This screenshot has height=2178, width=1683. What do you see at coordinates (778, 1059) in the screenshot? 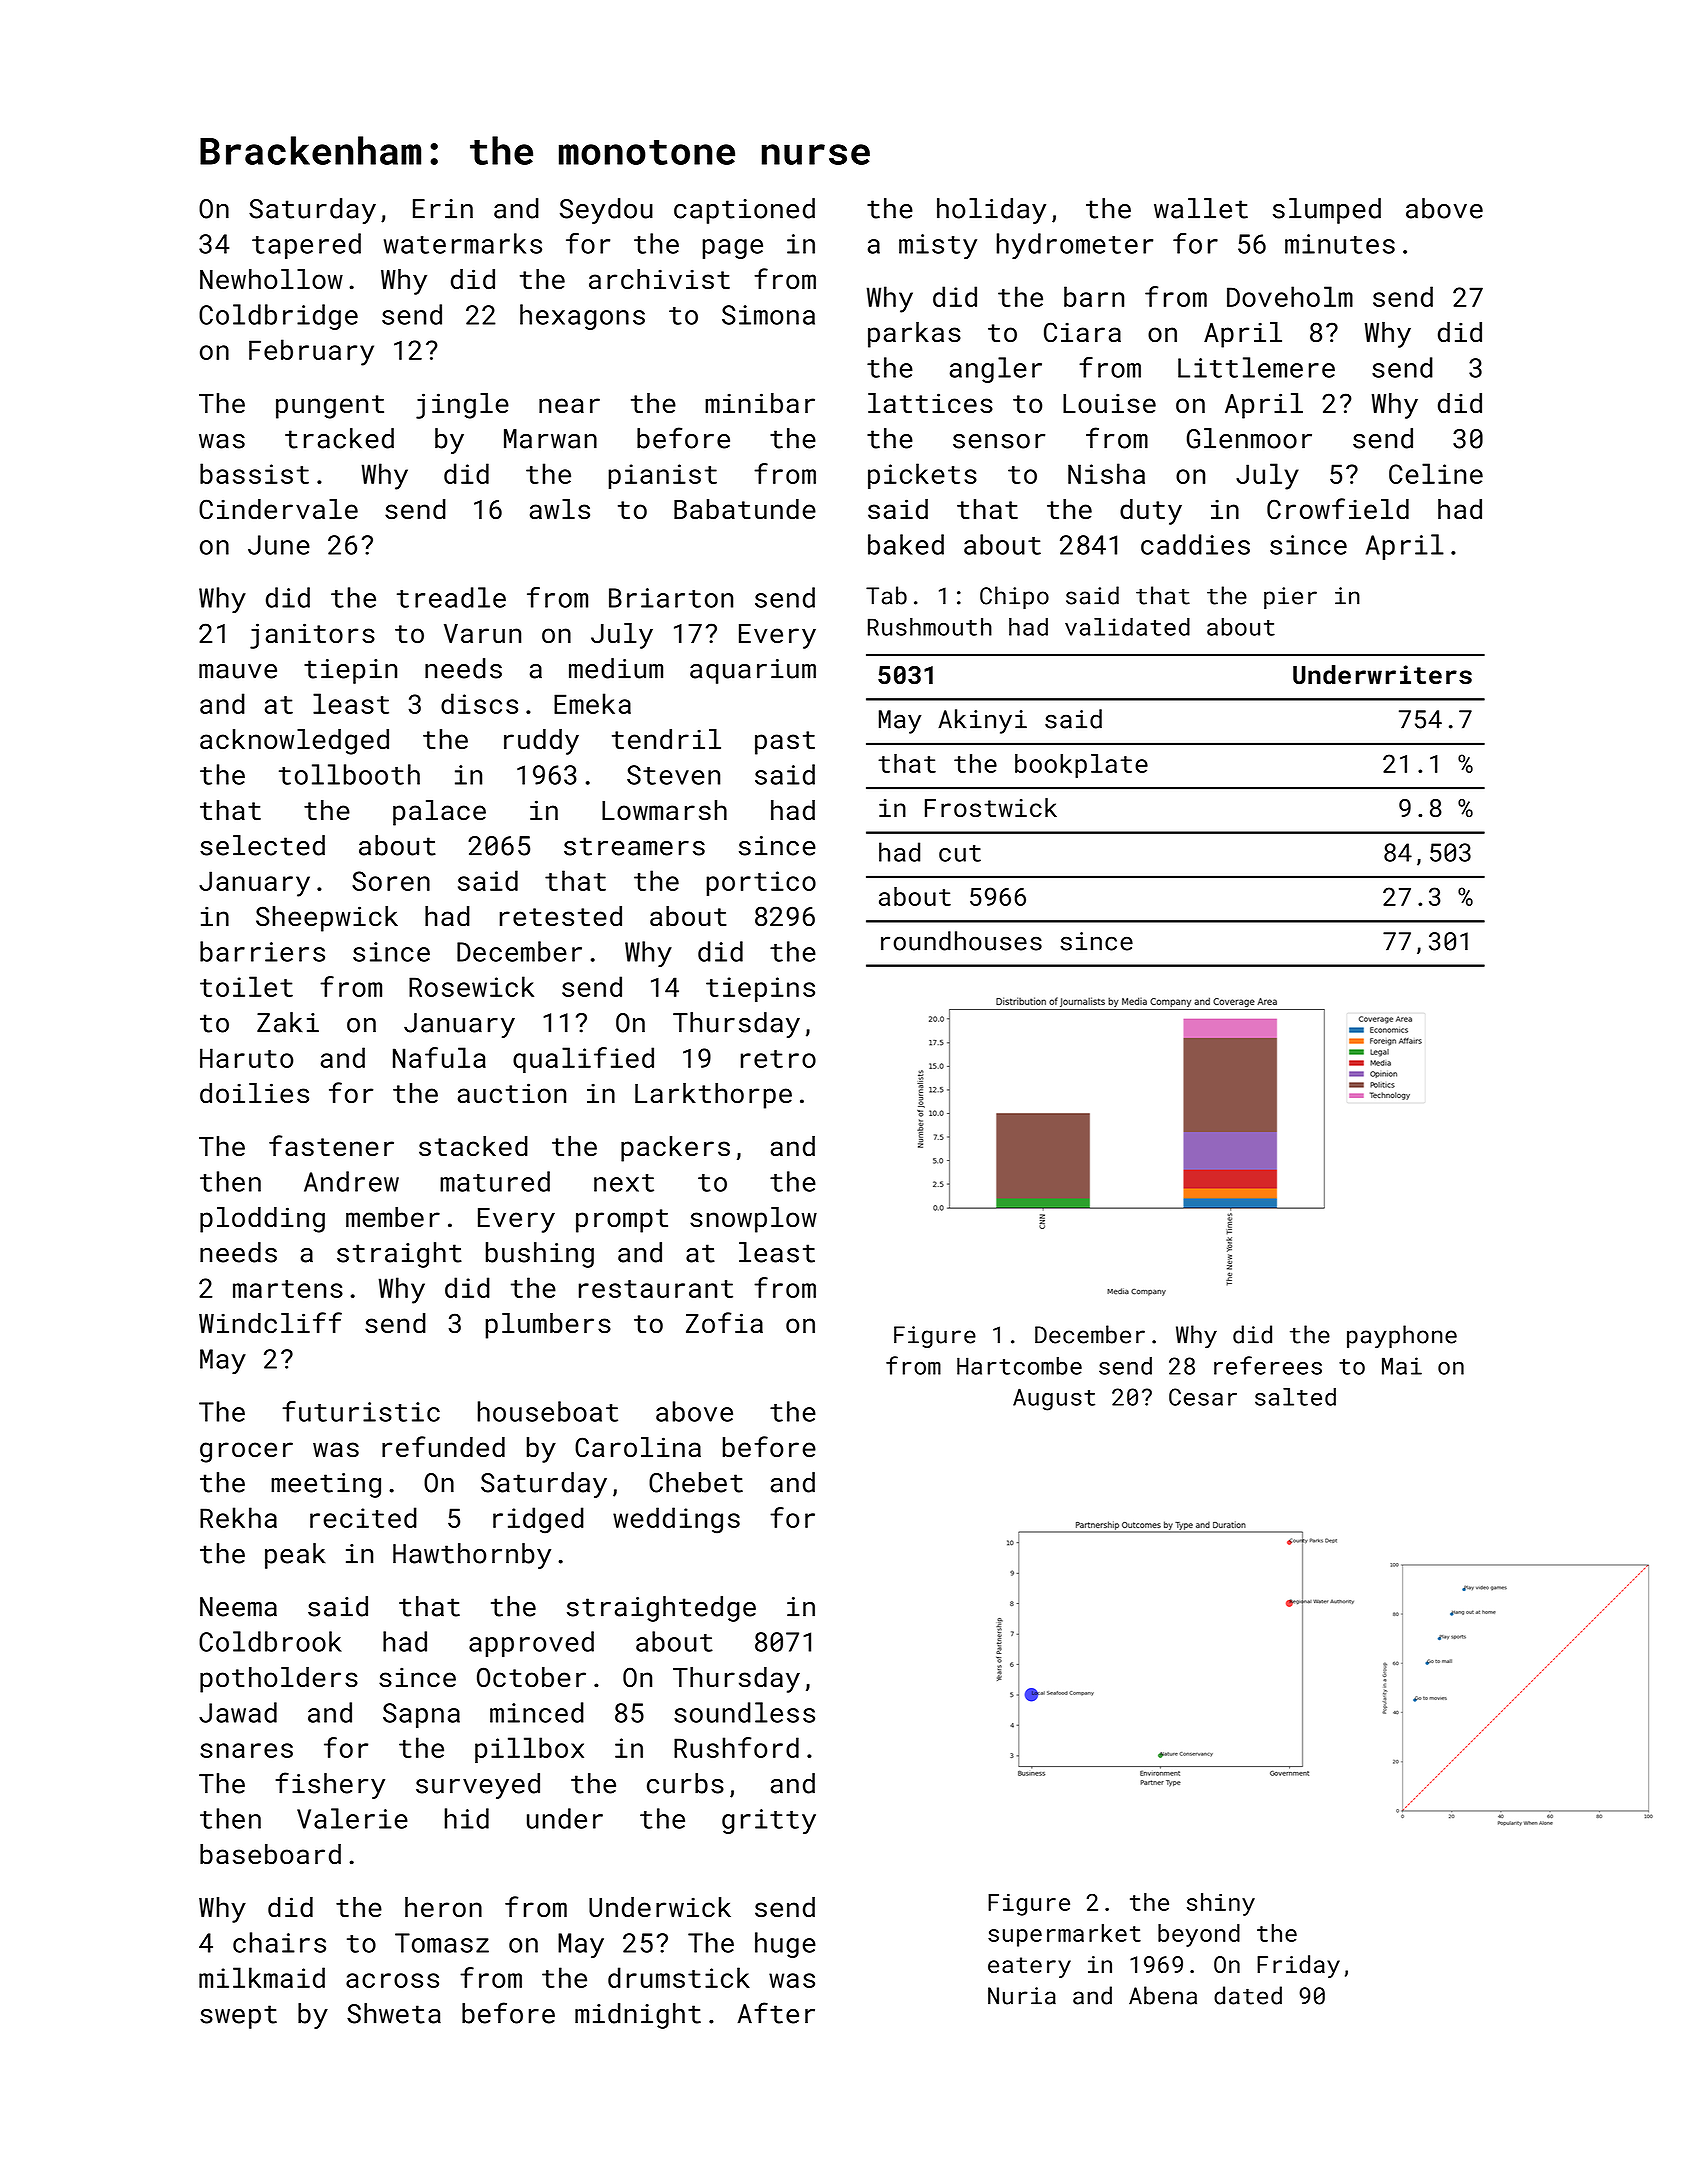
I see `retro` at bounding box center [778, 1059].
